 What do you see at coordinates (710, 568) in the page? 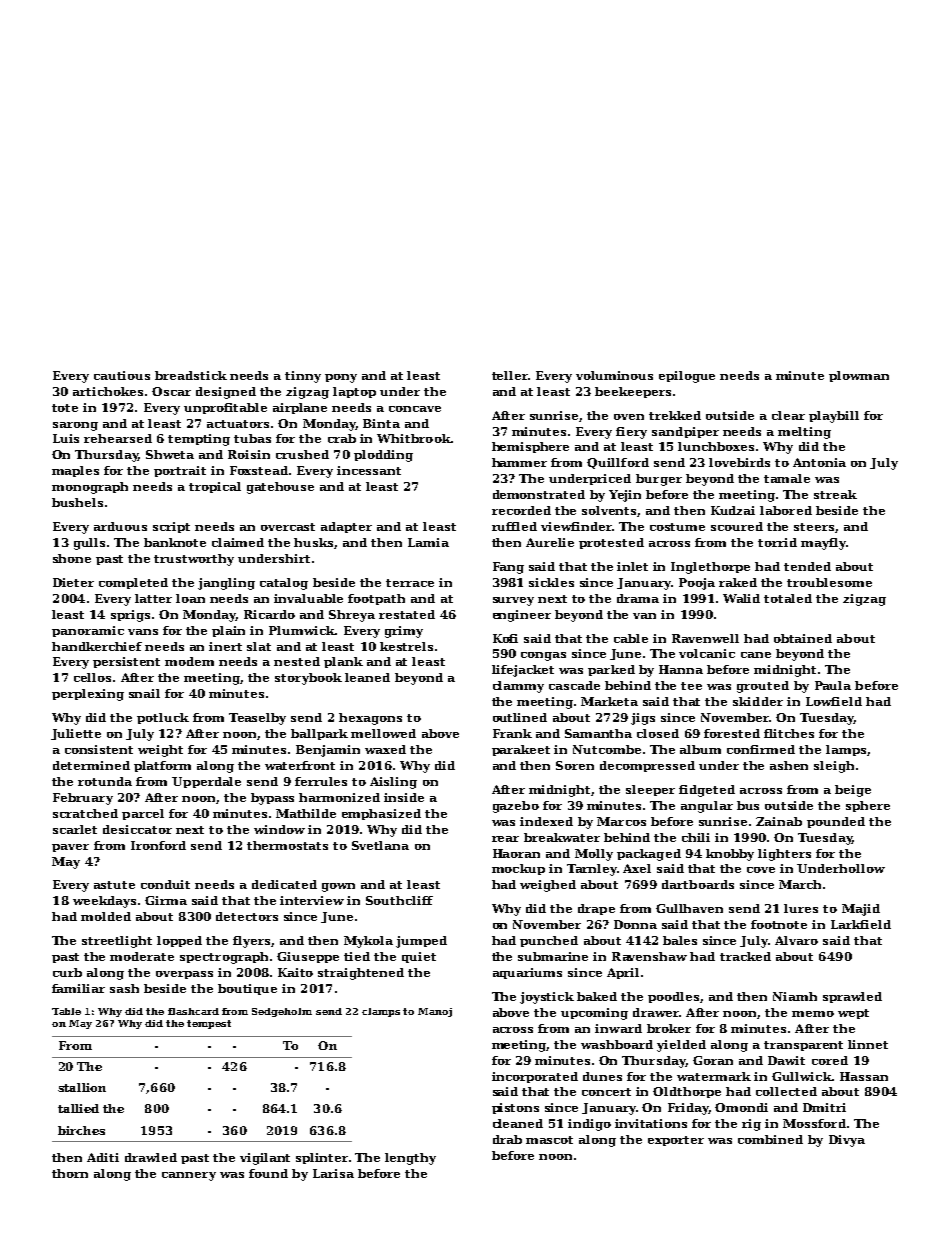
I see `Inglethorpe` at bounding box center [710, 568].
